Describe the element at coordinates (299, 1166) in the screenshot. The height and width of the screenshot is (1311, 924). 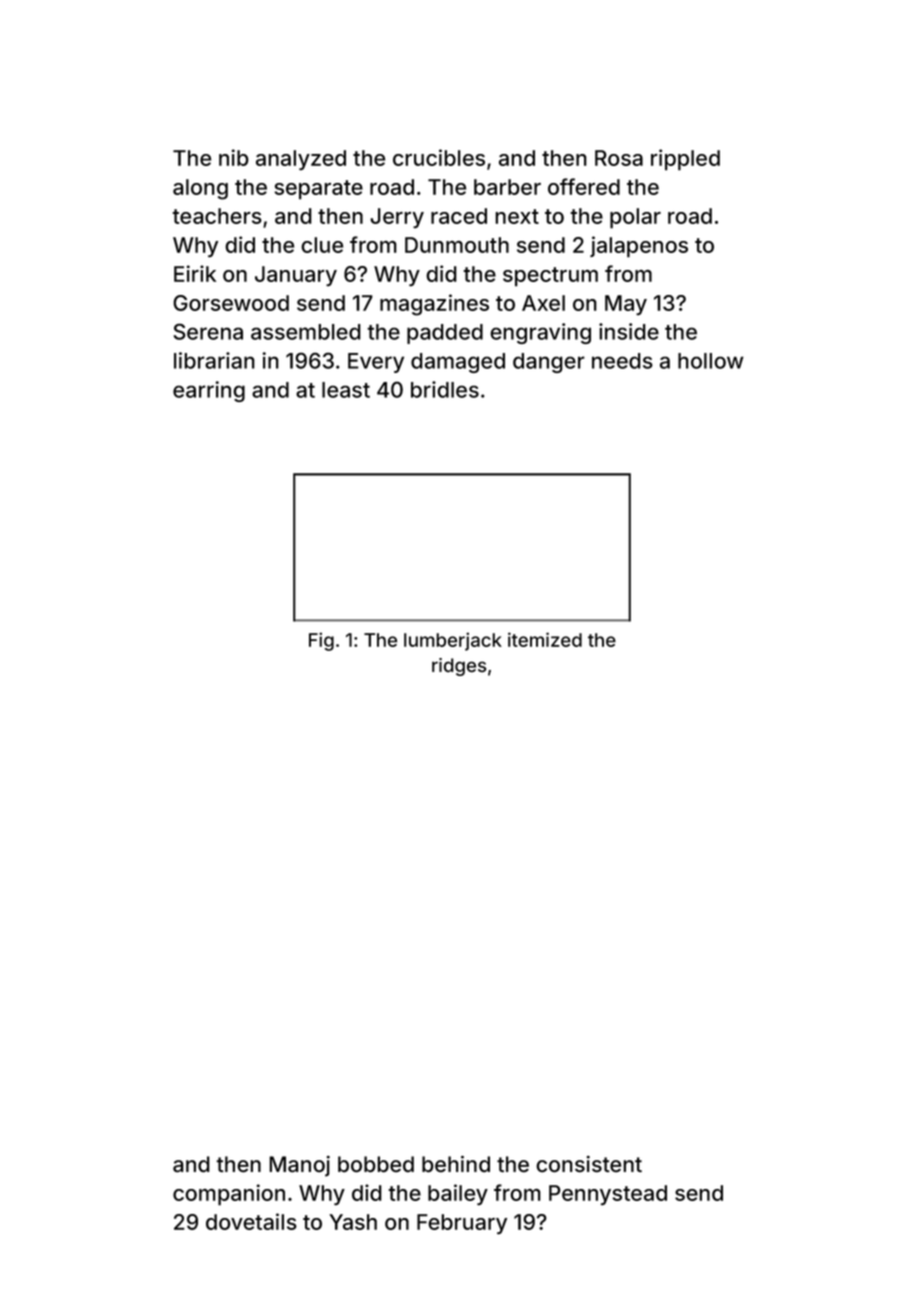
I see `Manoj` at that location.
